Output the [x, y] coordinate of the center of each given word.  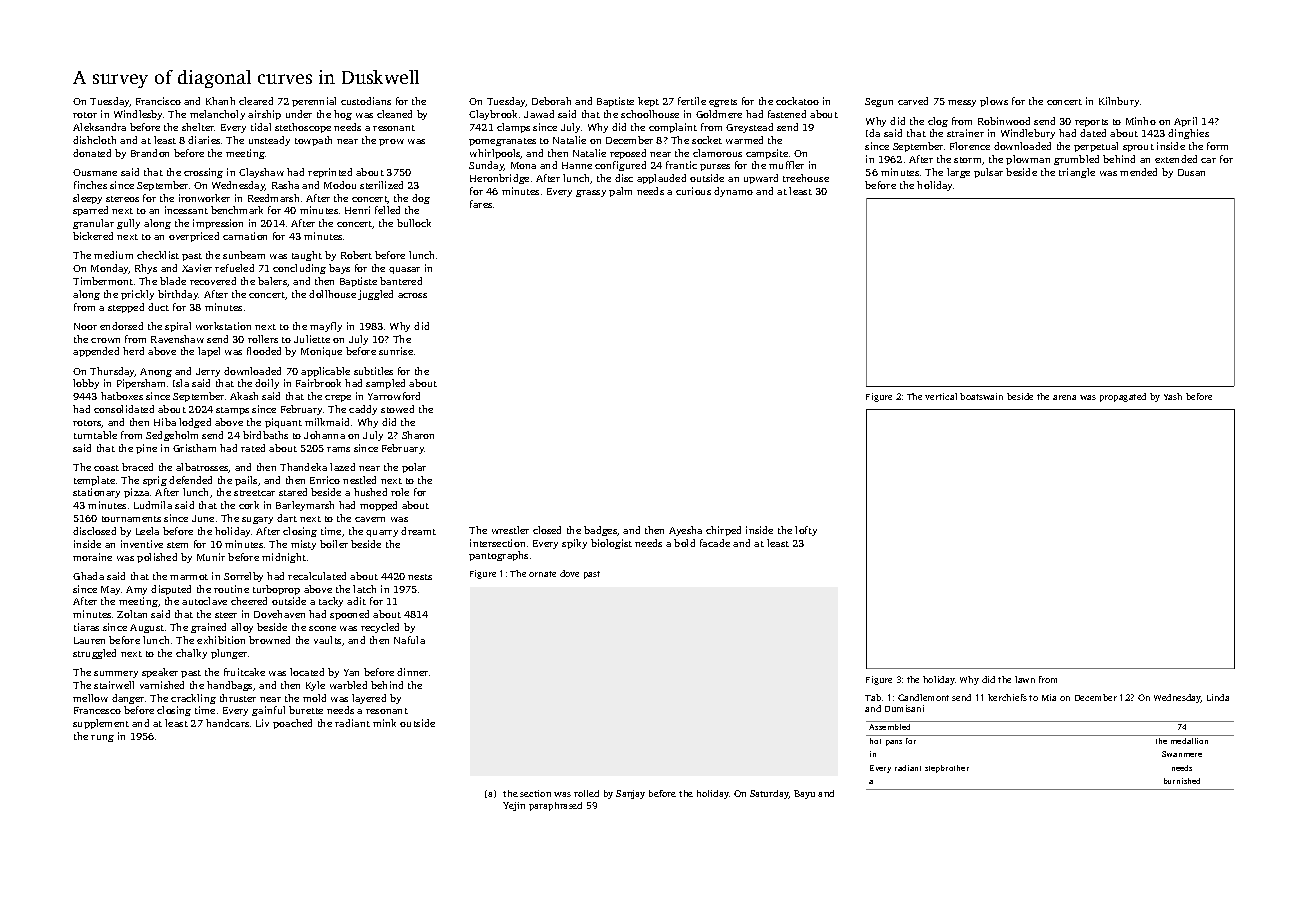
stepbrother [947, 769]
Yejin [514, 806]
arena [1064, 397]
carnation [245, 236]
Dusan [1191, 172]
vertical [941, 396]
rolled [586, 793]
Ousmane [95, 172]
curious [693, 191]
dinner [412, 672]
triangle [1077, 173]
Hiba [165, 422]
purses [715, 167]
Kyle [315, 686]
